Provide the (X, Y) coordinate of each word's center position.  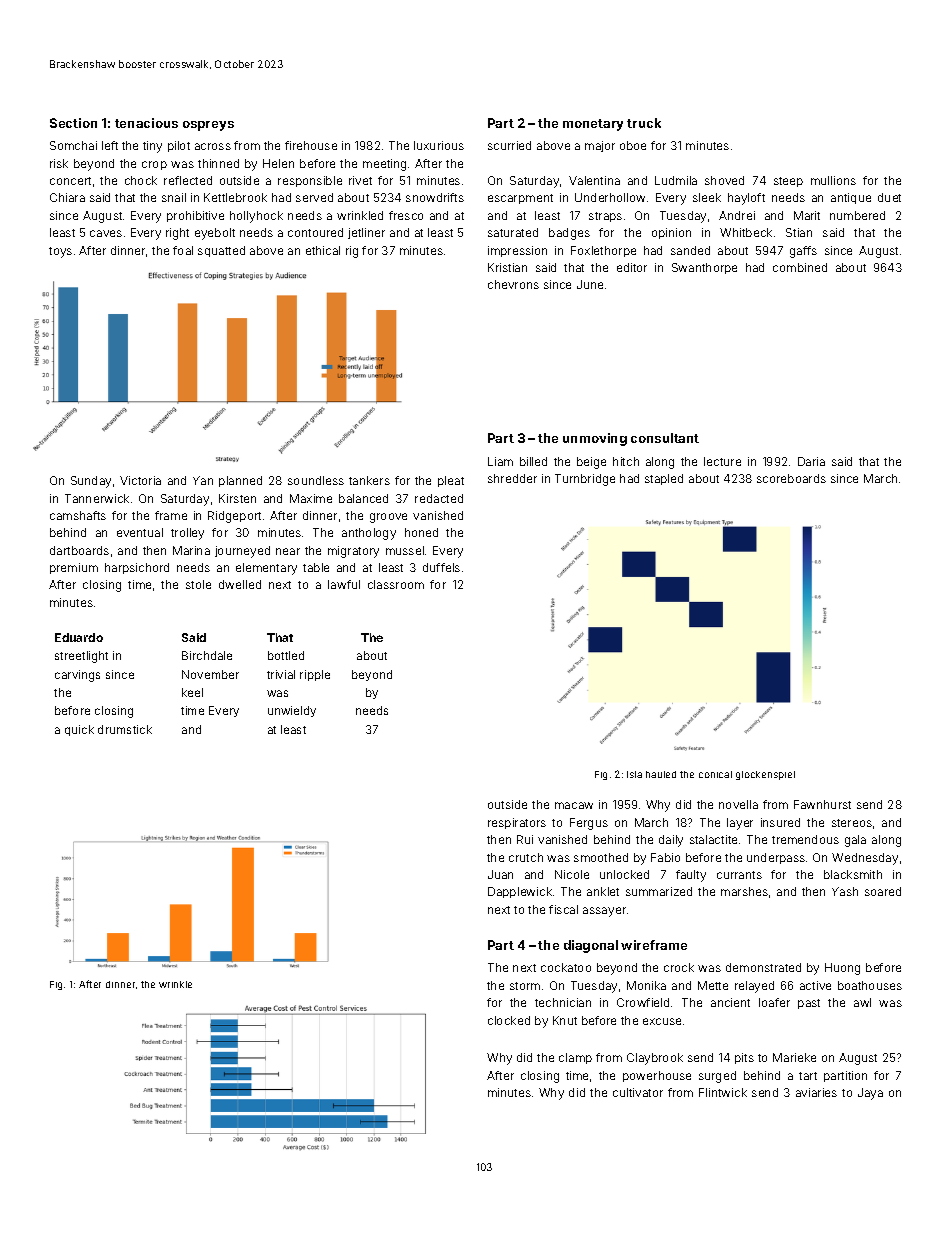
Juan (500, 874)
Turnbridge (585, 480)
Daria (811, 461)
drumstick (125, 729)
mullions (833, 180)
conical (715, 774)
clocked (509, 1020)
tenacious (146, 123)
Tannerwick (97, 498)
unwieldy (292, 711)
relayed (754, 987)
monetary (593, 125)
